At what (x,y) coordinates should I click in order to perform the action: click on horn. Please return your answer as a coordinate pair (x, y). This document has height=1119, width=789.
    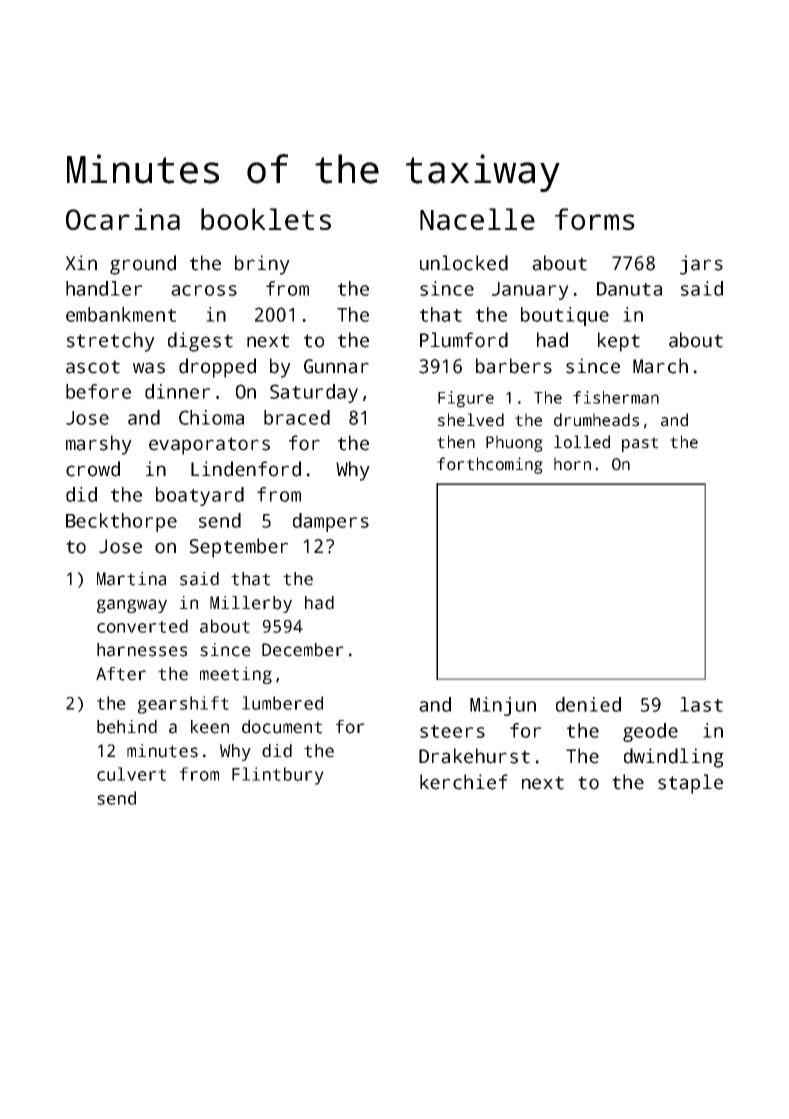
    Looking at the image, I should click on (572, 464).
